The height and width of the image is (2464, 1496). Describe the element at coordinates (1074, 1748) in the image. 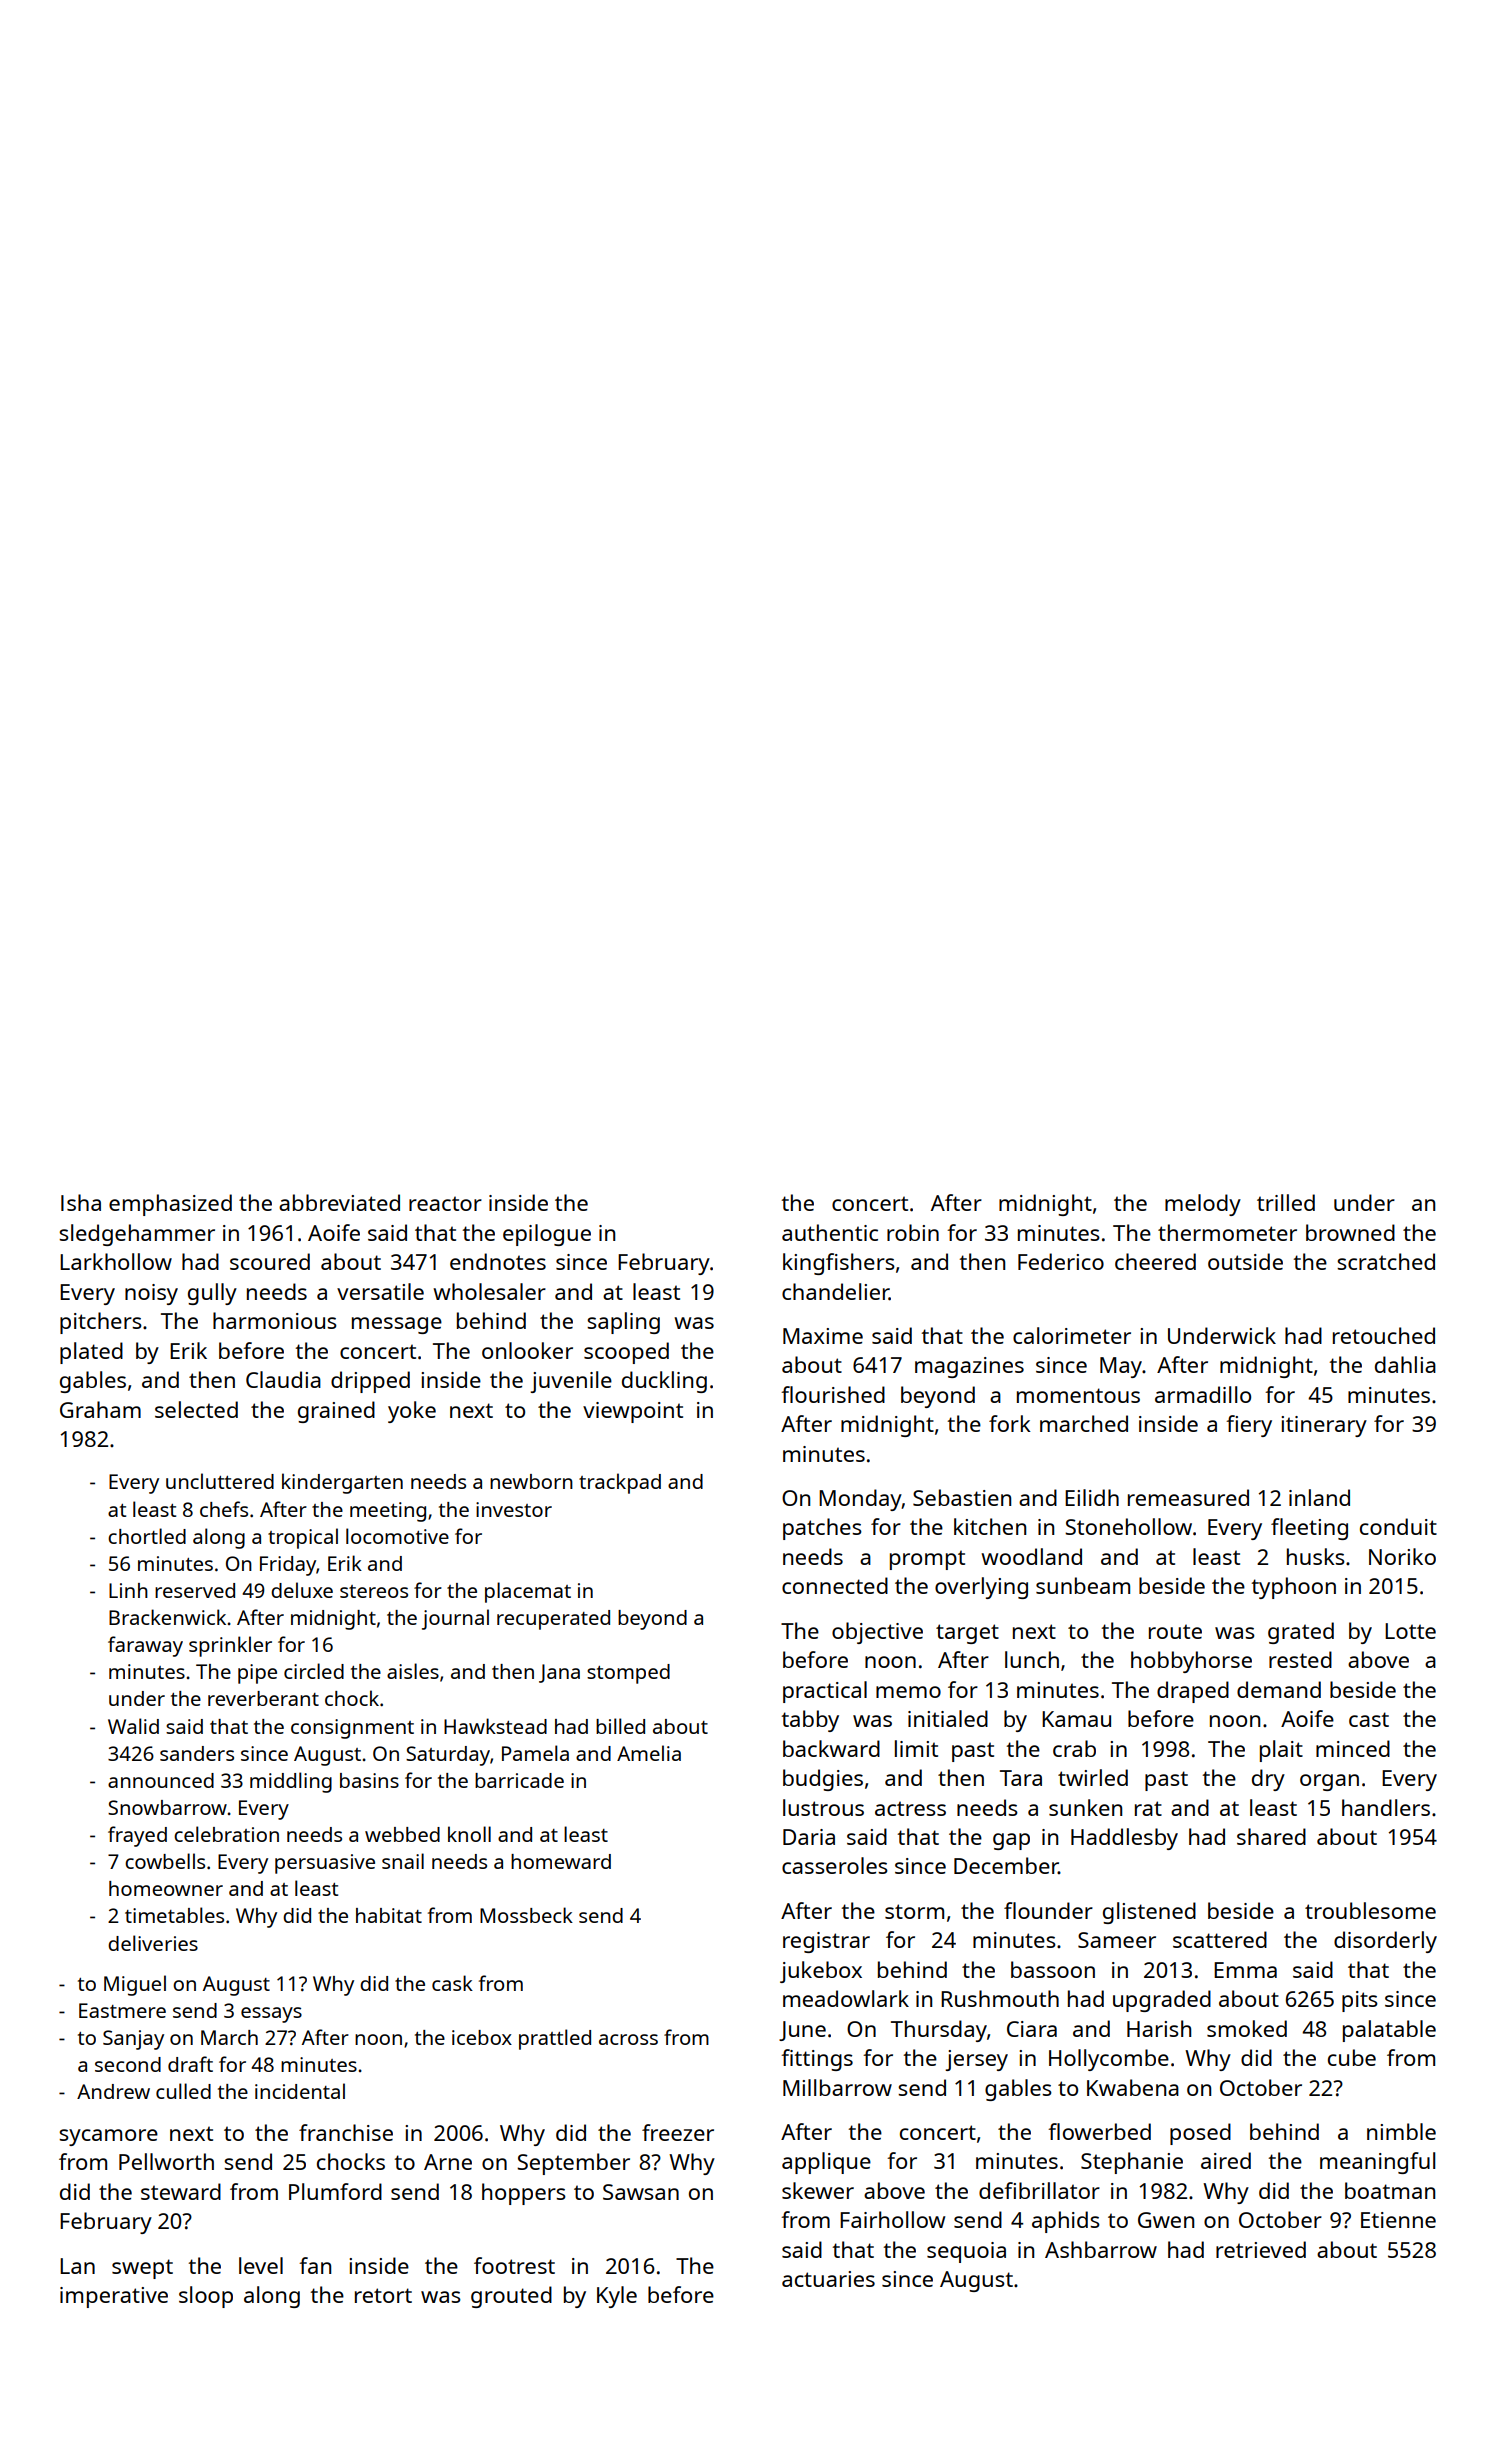

I see `crab` at that location.
